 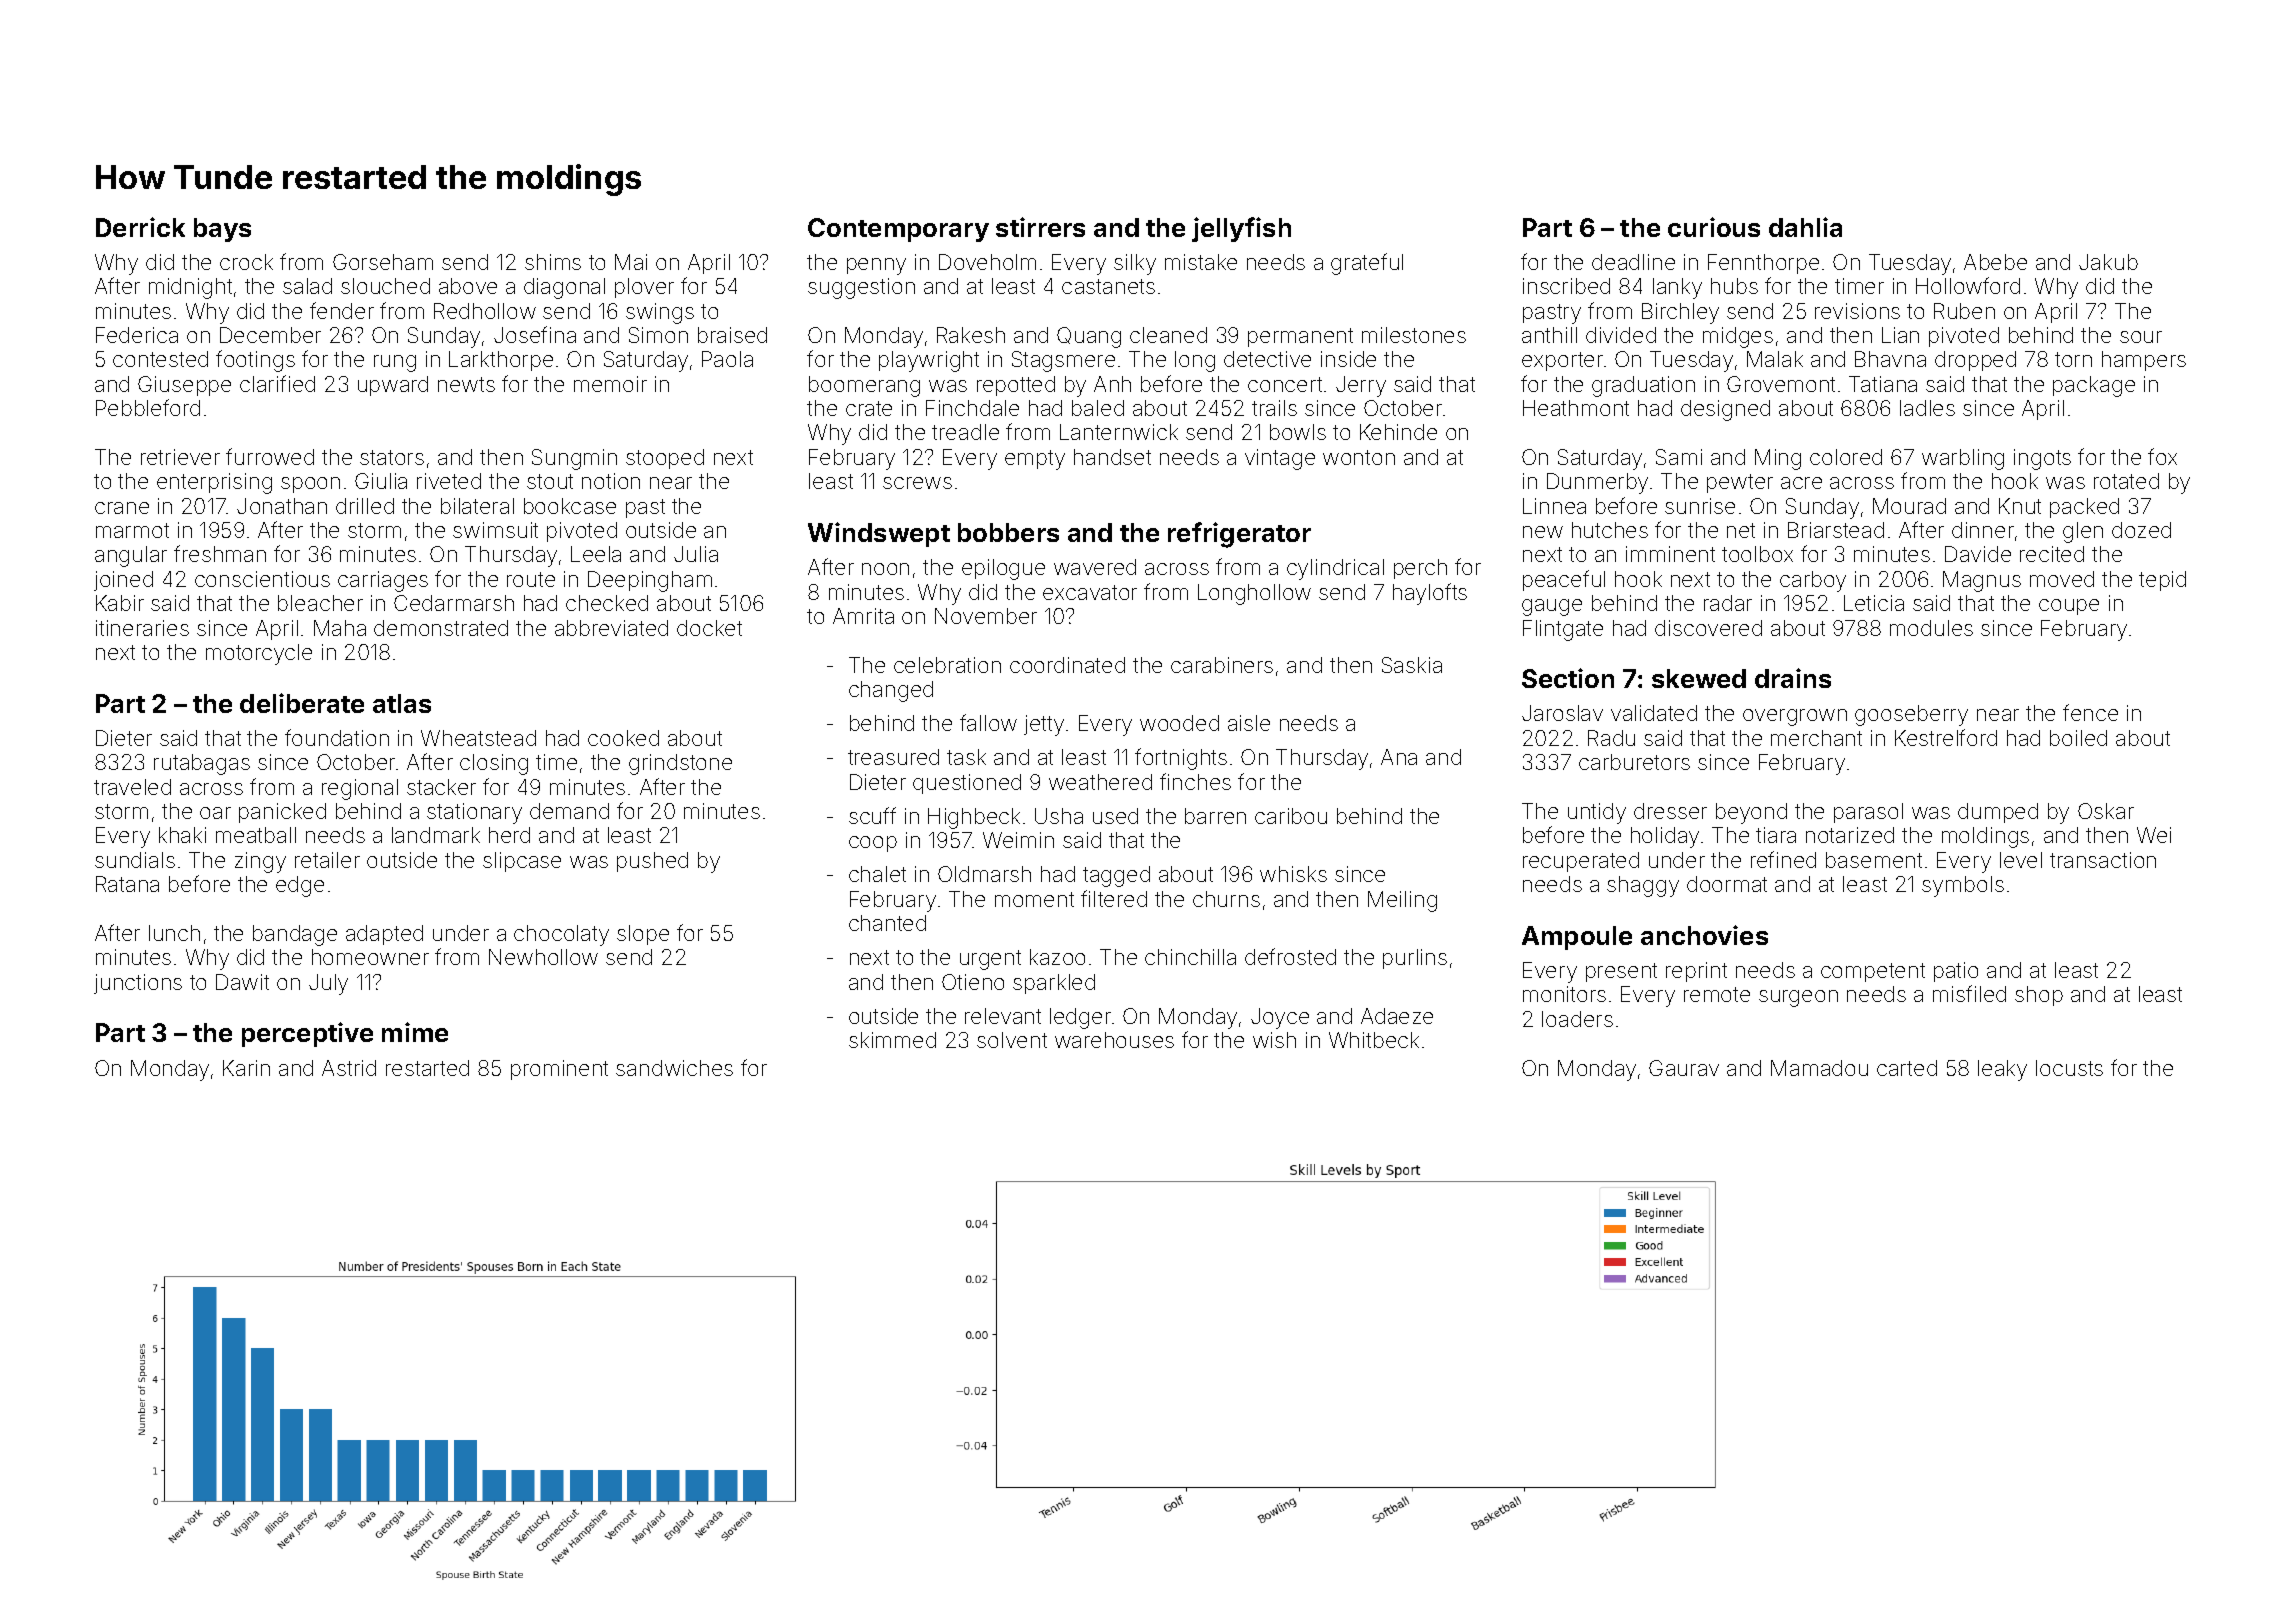 I want to click on Briarstead, so click(x=1836, y=530).
